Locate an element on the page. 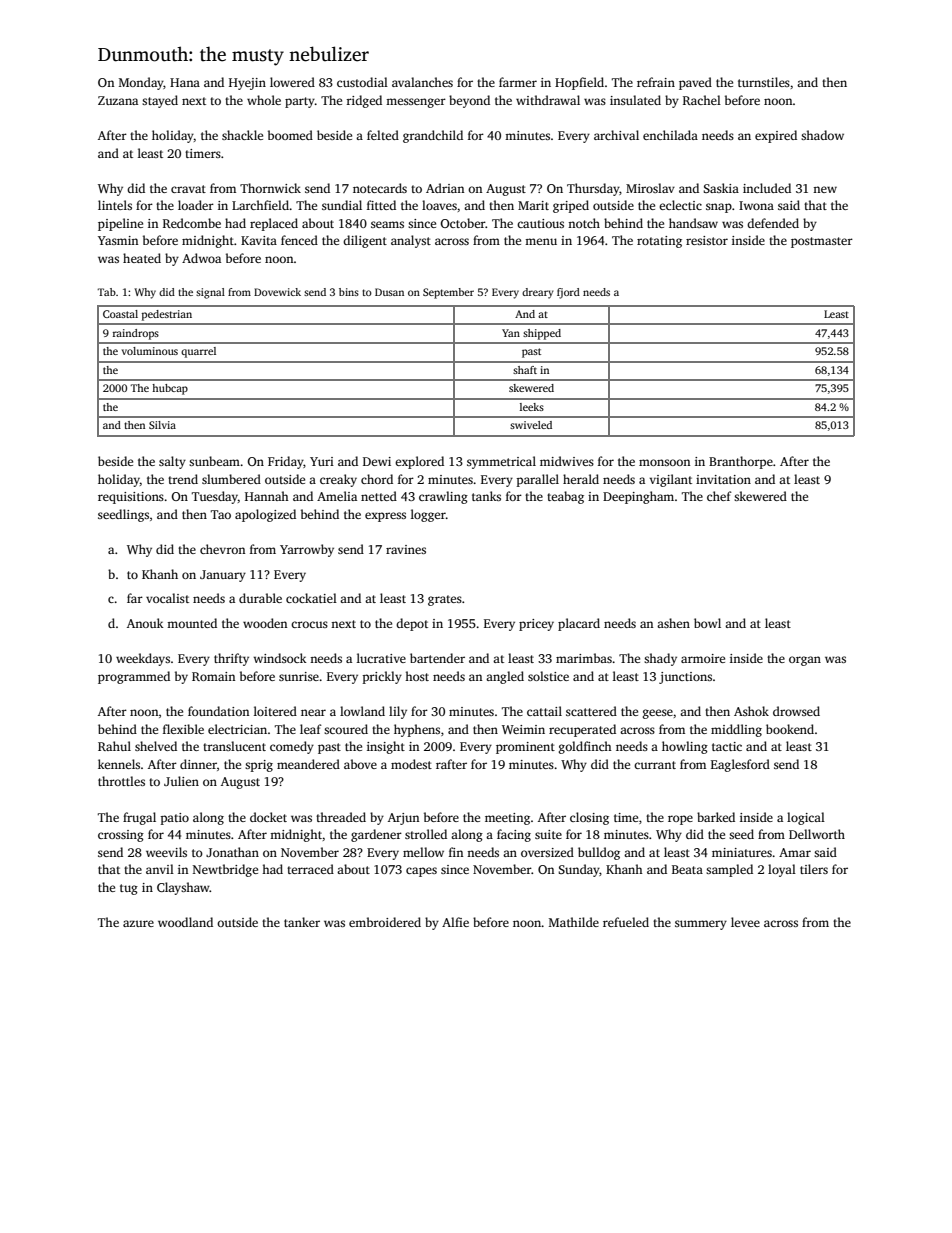 The image size is (952, 1233). organ is located at coordinates (805, 661).
